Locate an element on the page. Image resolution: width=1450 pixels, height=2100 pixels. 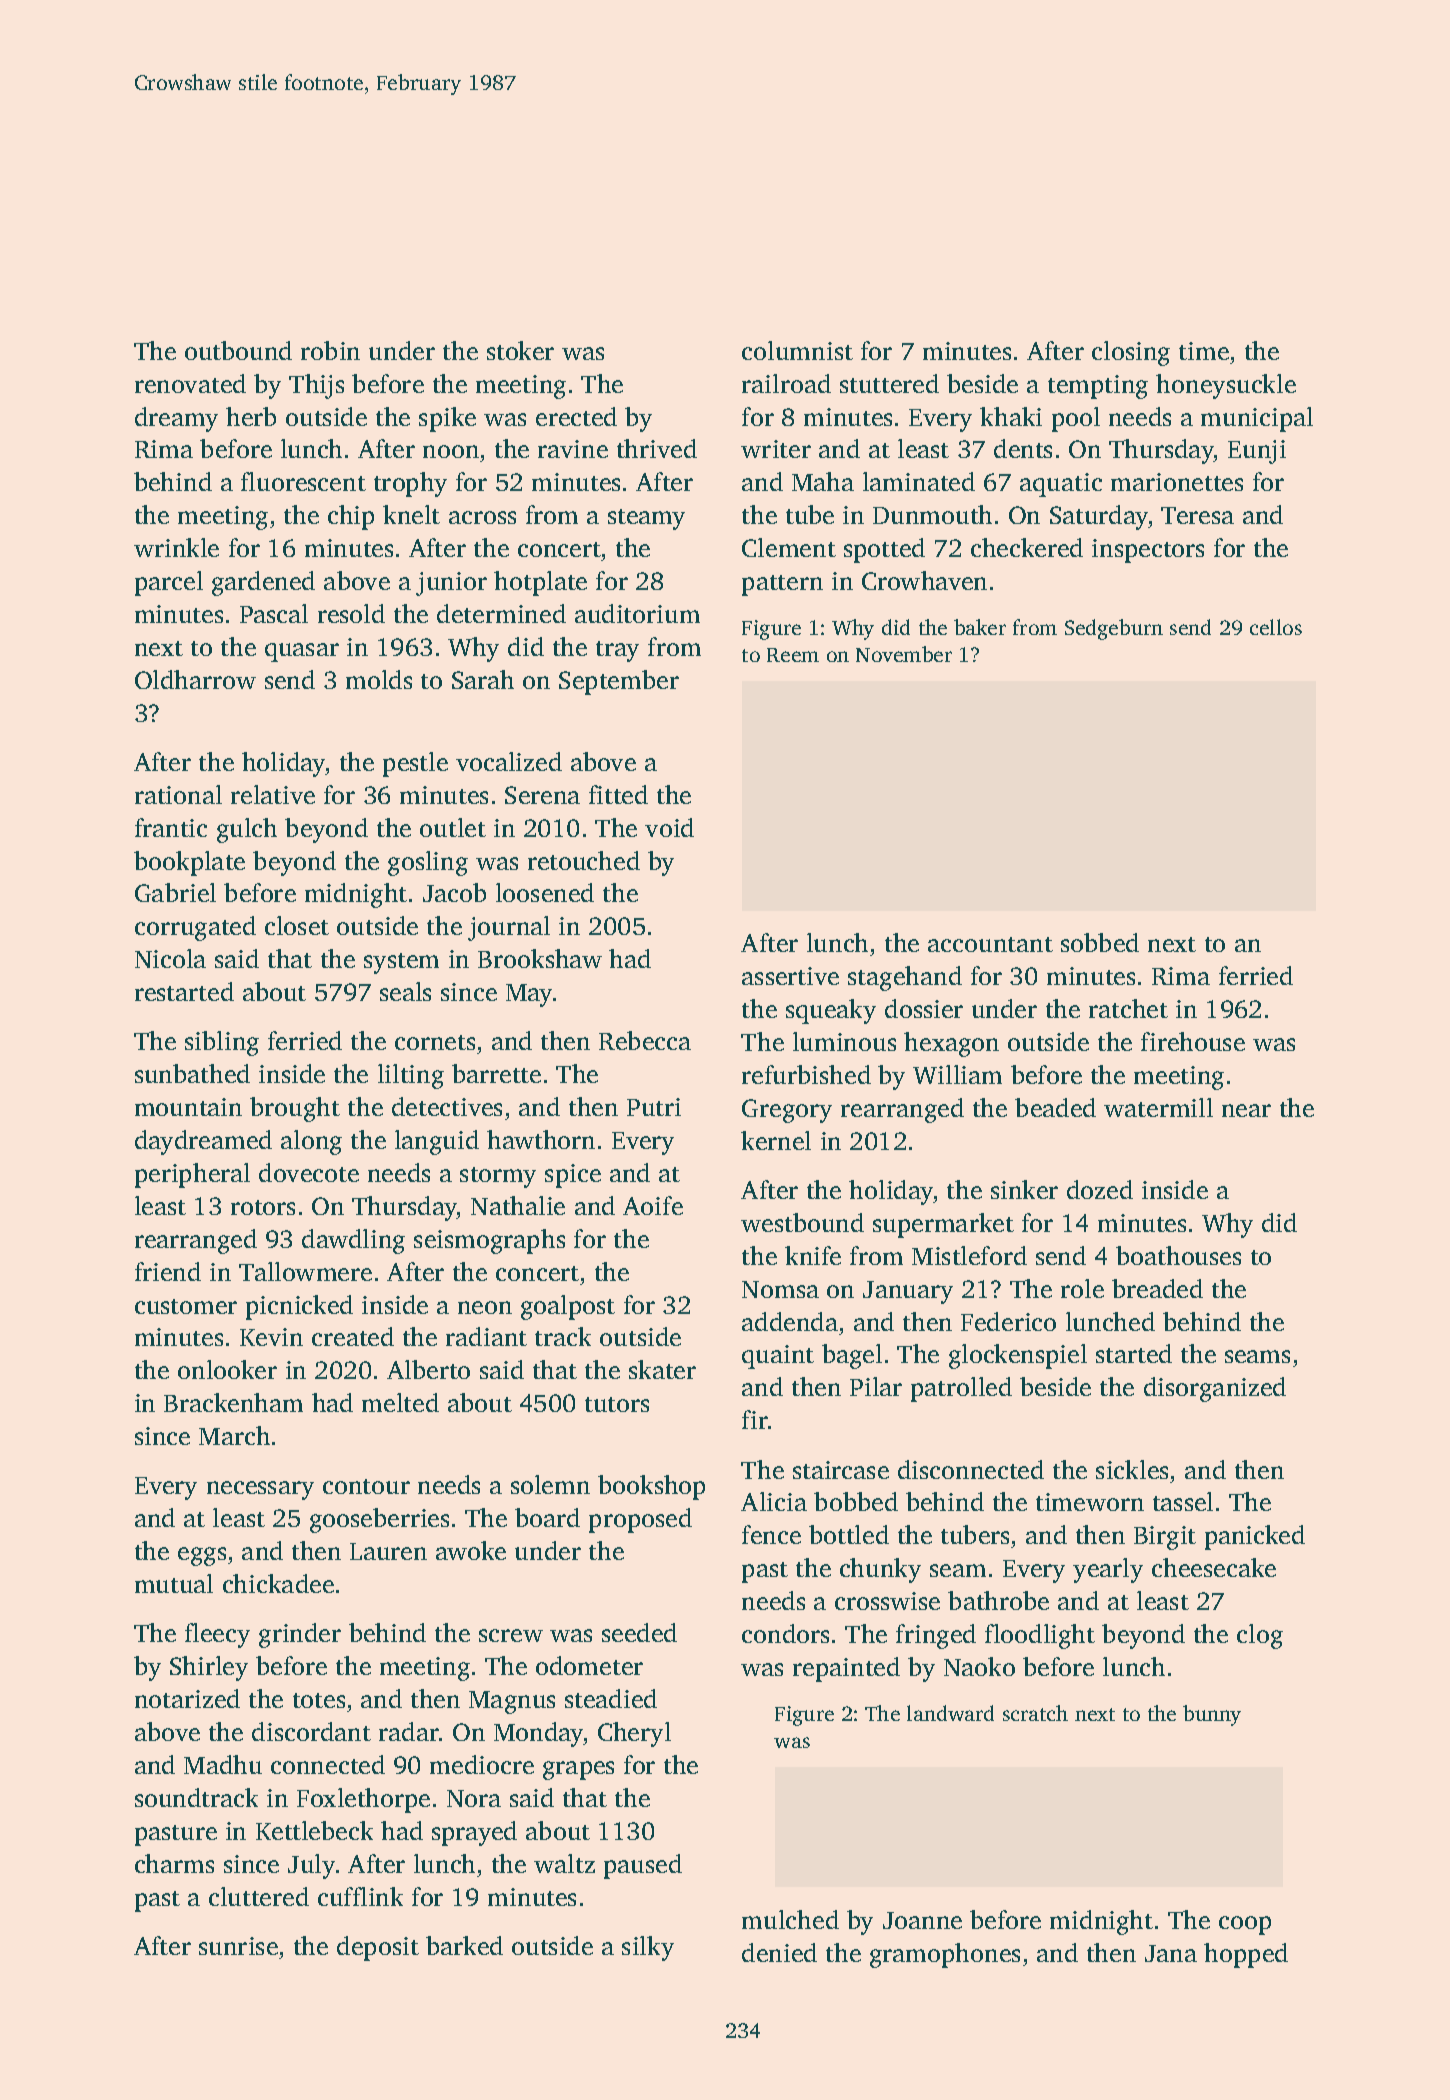
solemn is located at coordinates (550, 1484).
